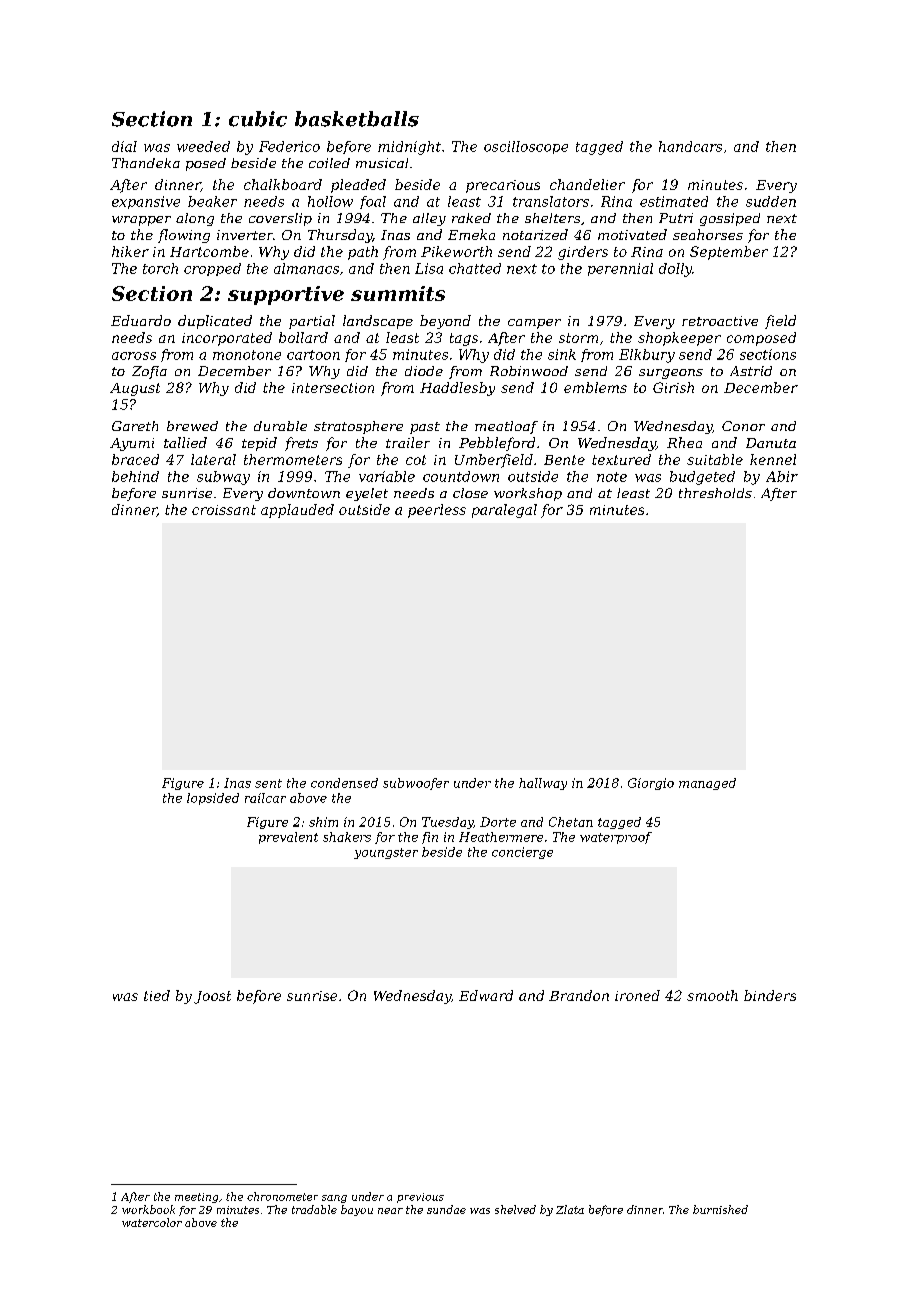 The height and width of the page is (1316, 908). Describe the element at coordinates (282, 1196) in the page. I see `chronometer` at that location.
